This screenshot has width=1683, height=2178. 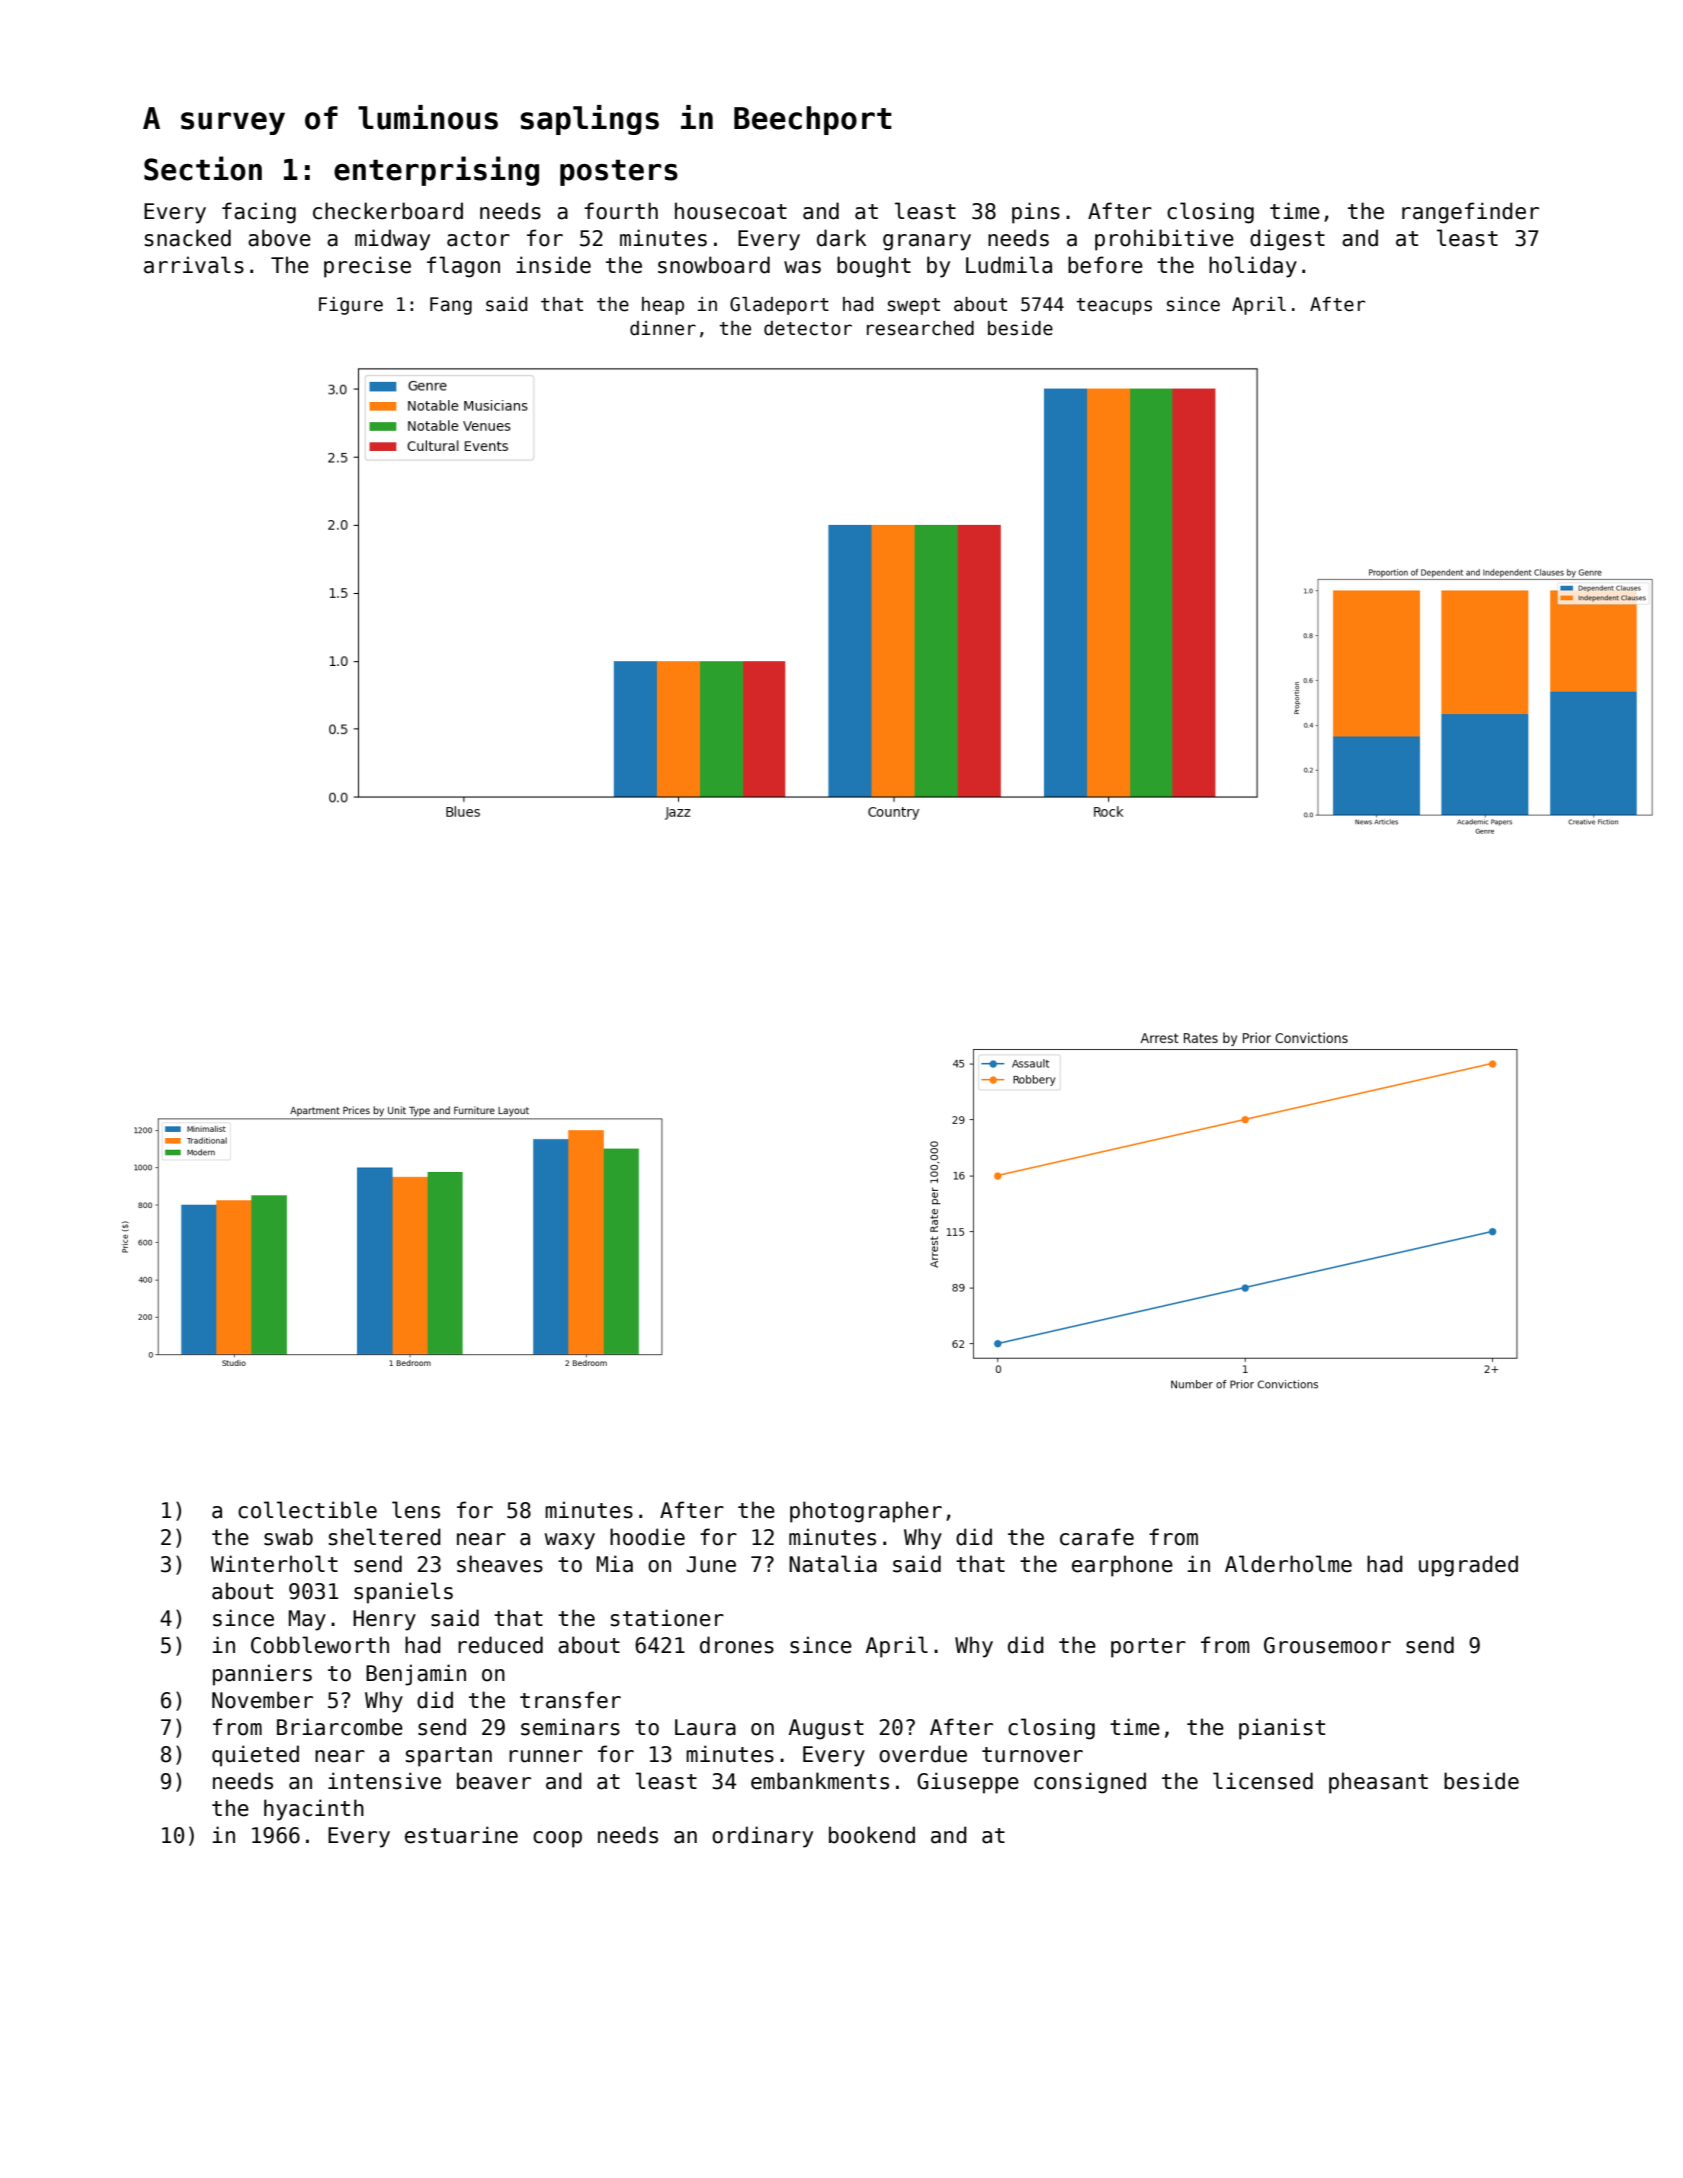 I want to click on arrivals, so click(x=194, y=265).
